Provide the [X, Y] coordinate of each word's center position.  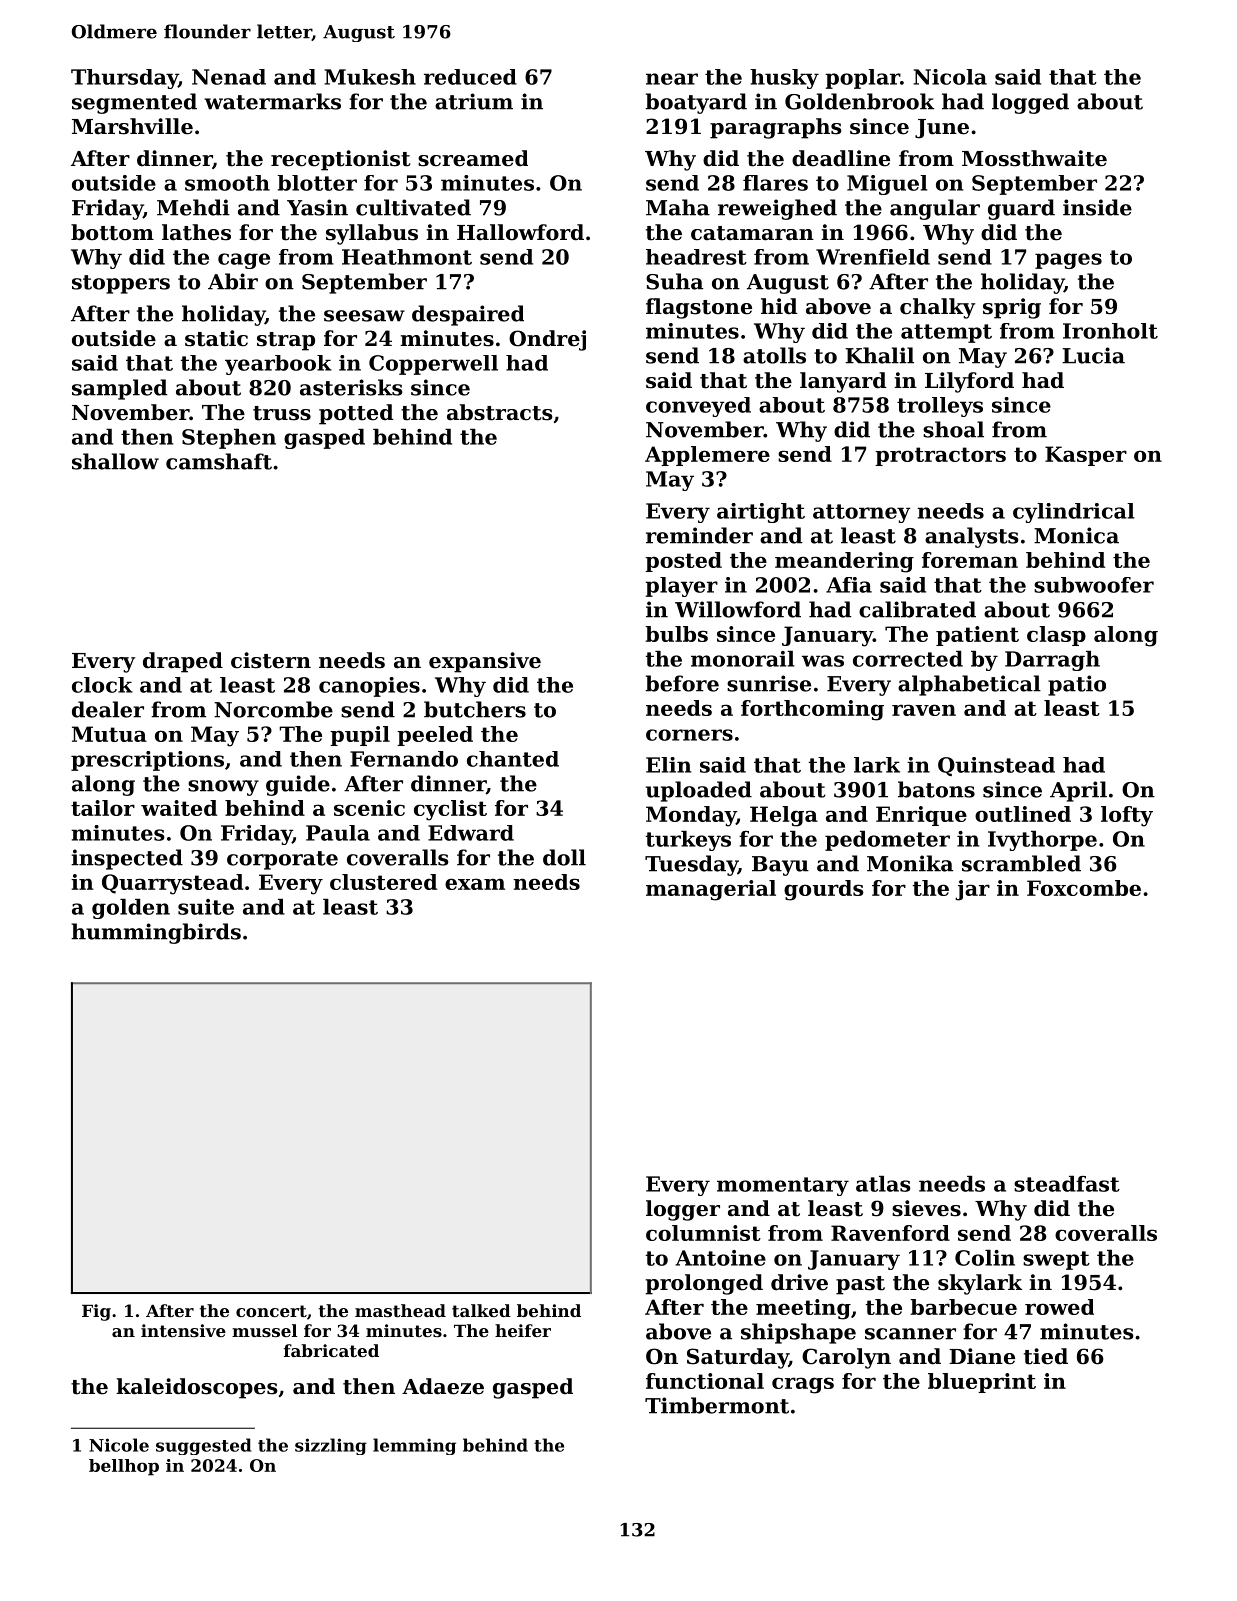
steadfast [1067, 1184]
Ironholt [1110, 331]
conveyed [698, 407]
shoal [953, 429]
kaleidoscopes [197, 1388]
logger [683, 1210]
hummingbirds [156, 933]
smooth [227, 183]
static [216, 338]
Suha [674, 281]
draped [183, 662]
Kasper [1086, 456]
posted [683, 562]
